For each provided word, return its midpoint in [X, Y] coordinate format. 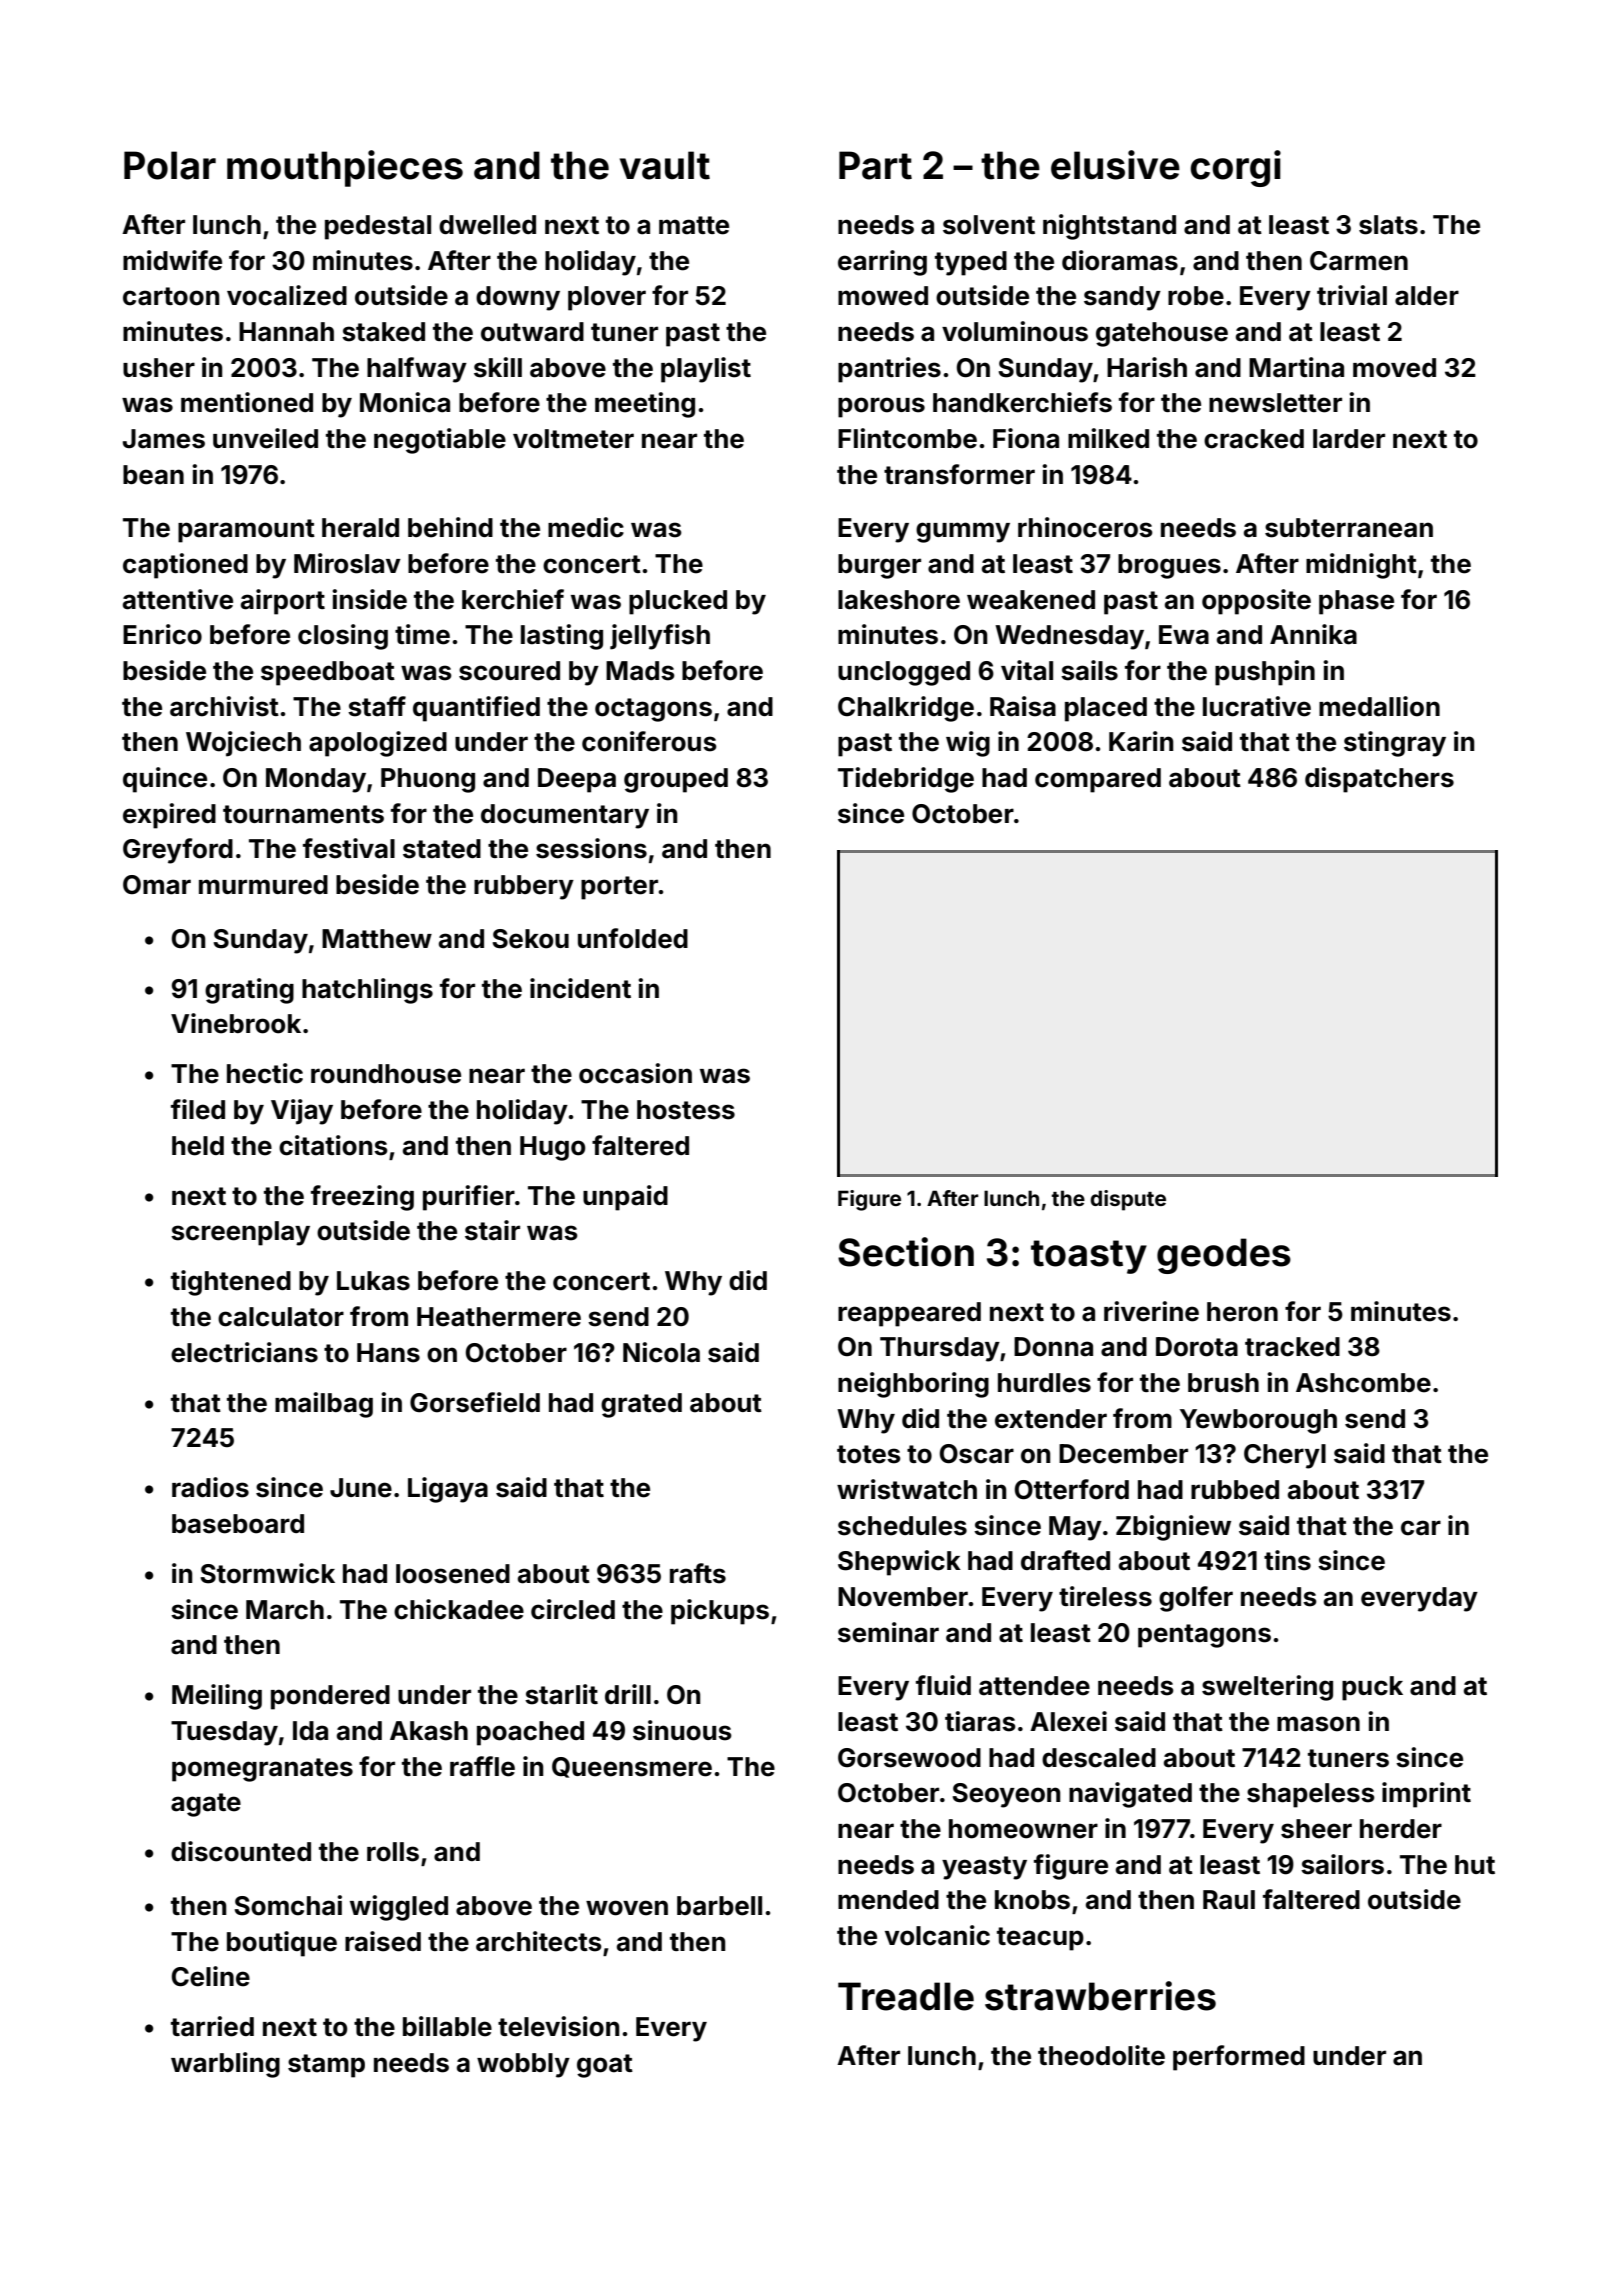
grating [249, 991]
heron [1242, 1312]
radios [210, 1487]
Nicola [661, 1352]
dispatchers [1379, 780]
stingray [1395, 744]
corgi [1235, 168]
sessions [591, 848]
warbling [225, 2065]
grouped [676, 780]
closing [343, 637]
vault [665, 165]
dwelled [487, 225]
